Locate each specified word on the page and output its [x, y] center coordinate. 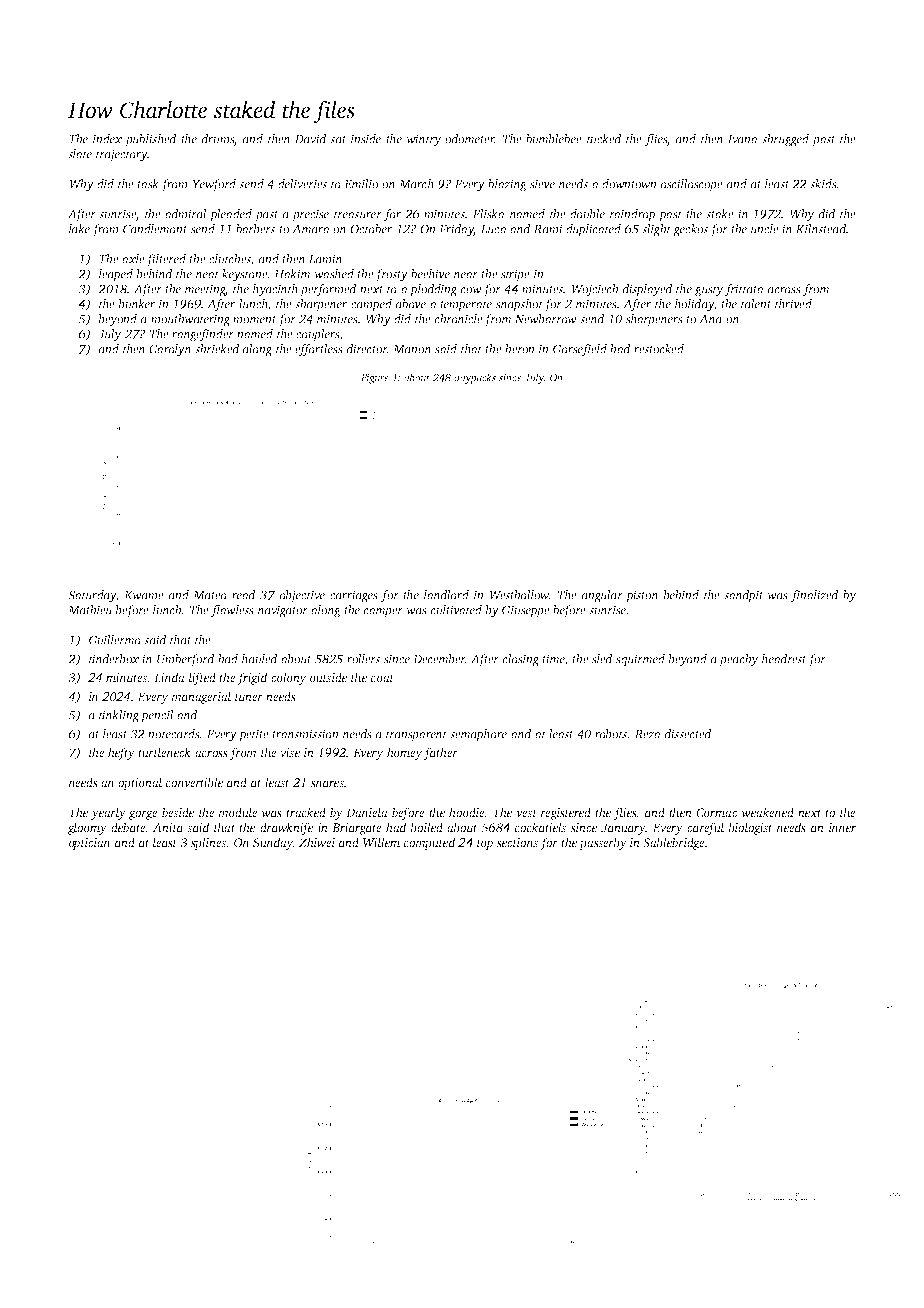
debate [128, 827]
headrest [784, 659]
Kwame [144, 595]
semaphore [478, 735]
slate [80, 154]
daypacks [475, 378]
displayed [648, 290]
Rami [548, 229]
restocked [659, 349]
